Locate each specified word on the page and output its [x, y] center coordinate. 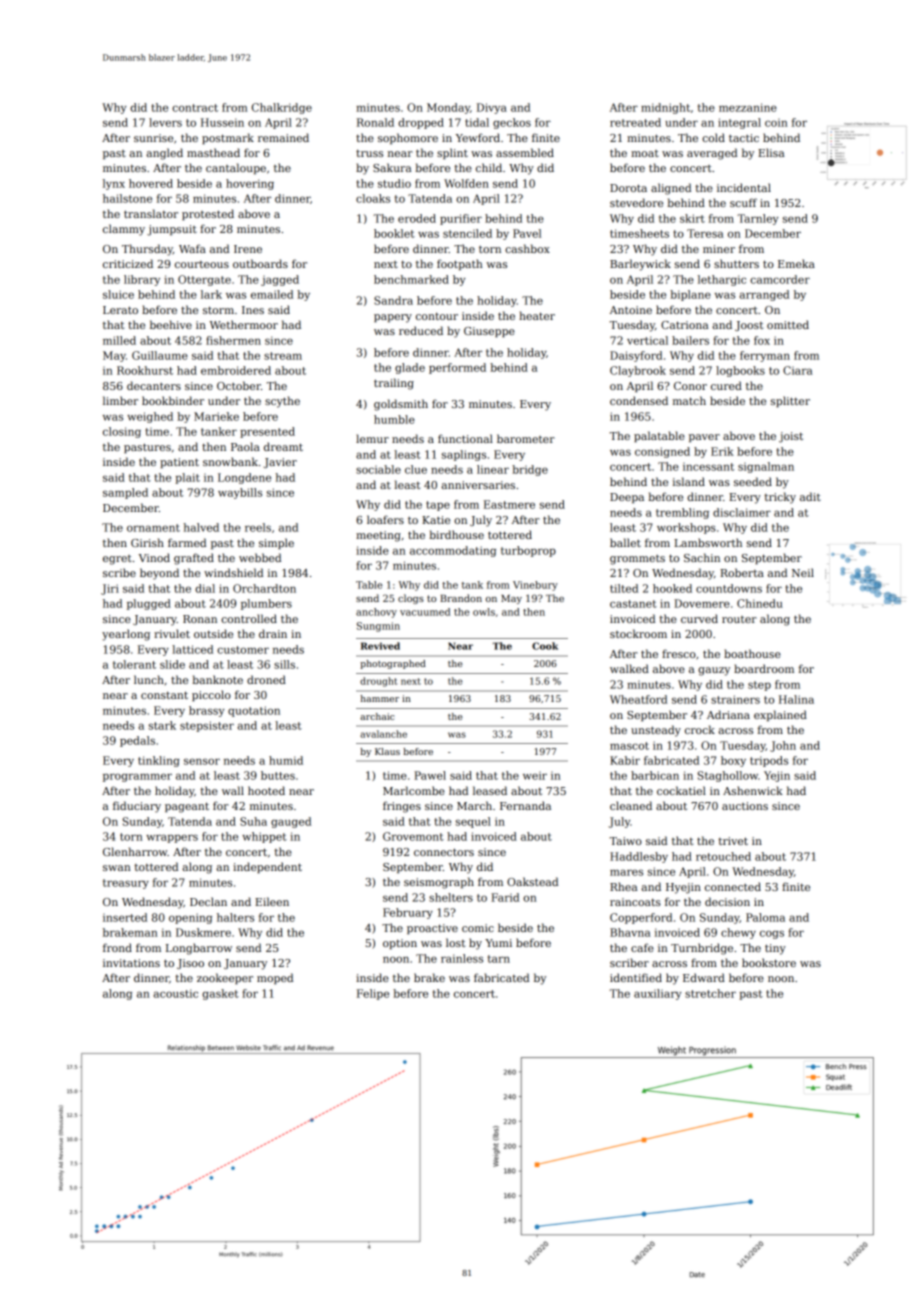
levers [165, 122]
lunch [149, 679]
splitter [790, 401]
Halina [796, 699]
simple [276, 543]
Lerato [120, 310]
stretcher [710, 993]
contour [437, 316]
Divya [492, 108]
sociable [378, 469]
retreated [635, 122]
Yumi [498, 943]
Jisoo [190, 964]
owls [484, 612]
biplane [690, 295]
